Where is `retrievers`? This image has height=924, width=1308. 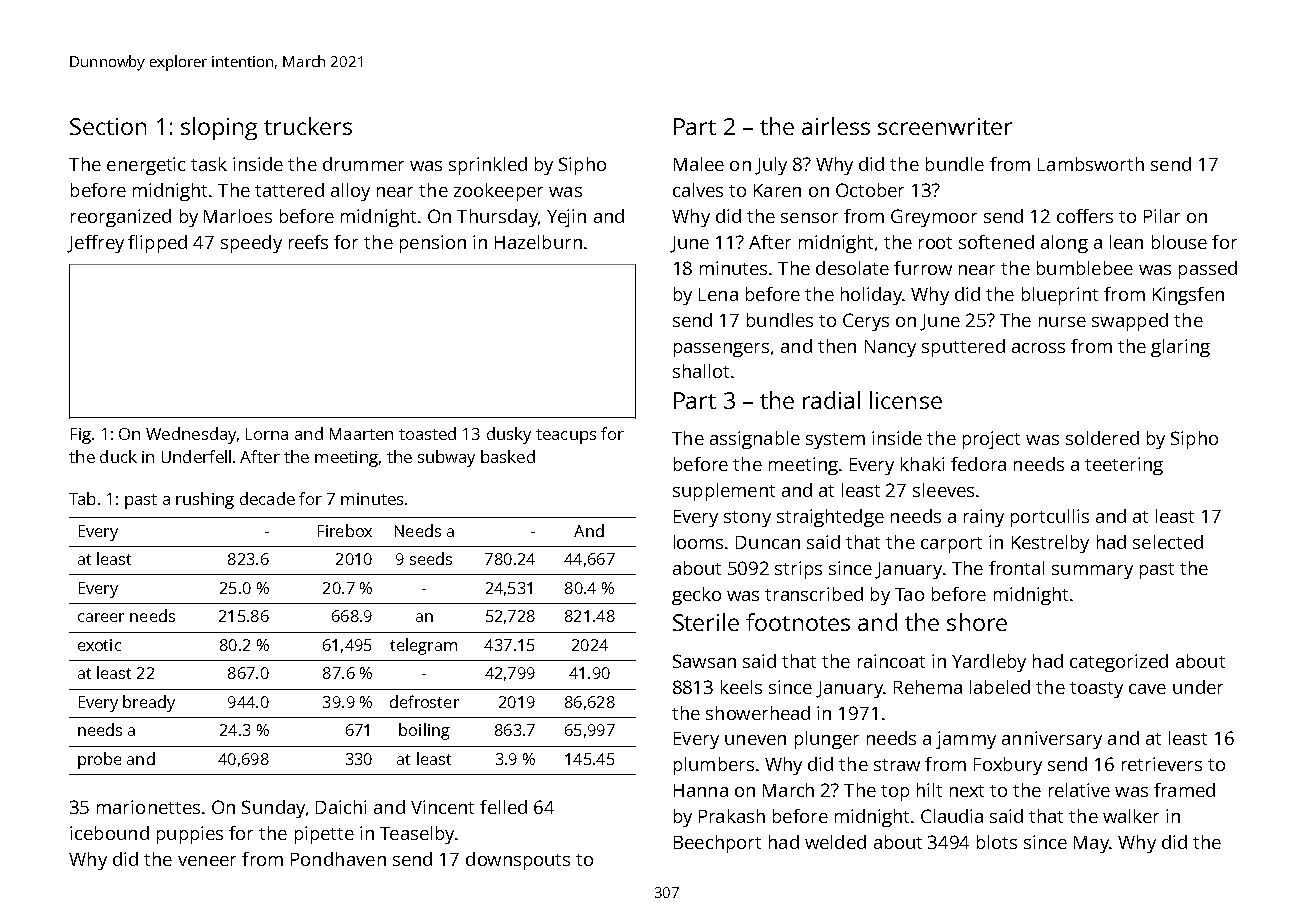
retrievers is located at coordinates (1162, 764).
